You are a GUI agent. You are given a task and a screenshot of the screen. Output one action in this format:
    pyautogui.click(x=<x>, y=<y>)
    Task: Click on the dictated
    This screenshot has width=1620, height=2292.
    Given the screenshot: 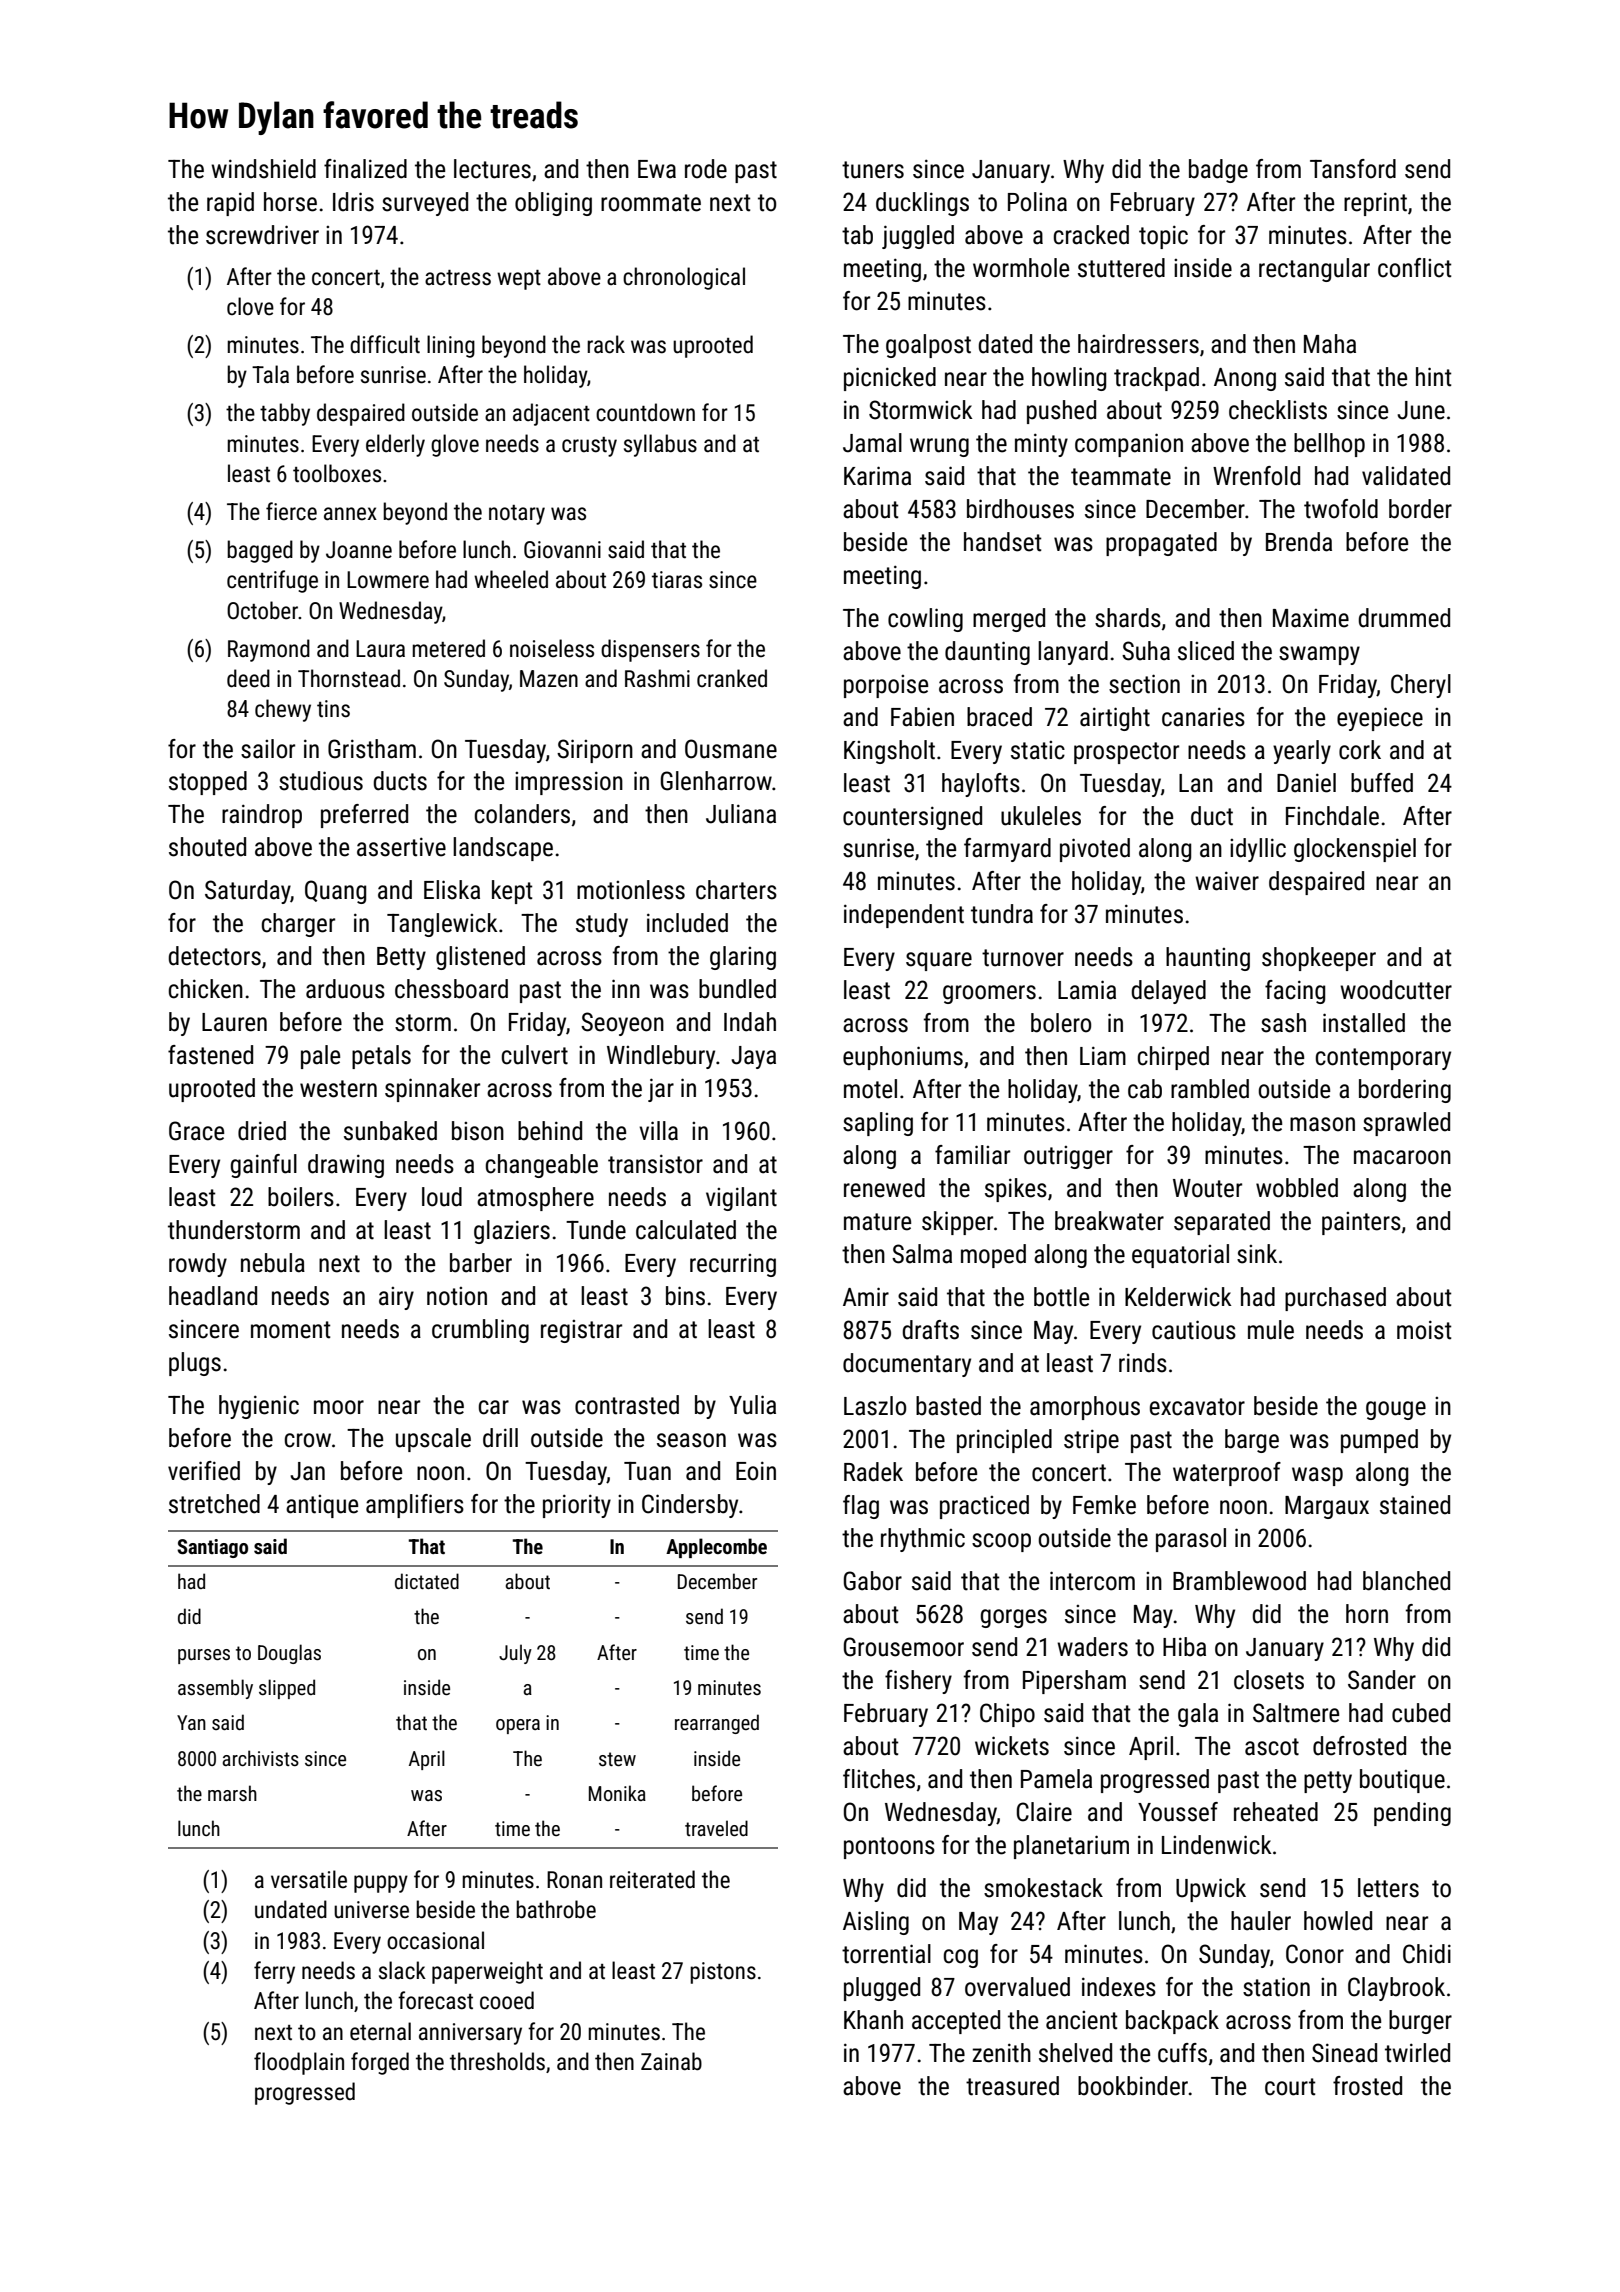 What is the action you would take?
    pyautogui.click(x=427, y=1581)
